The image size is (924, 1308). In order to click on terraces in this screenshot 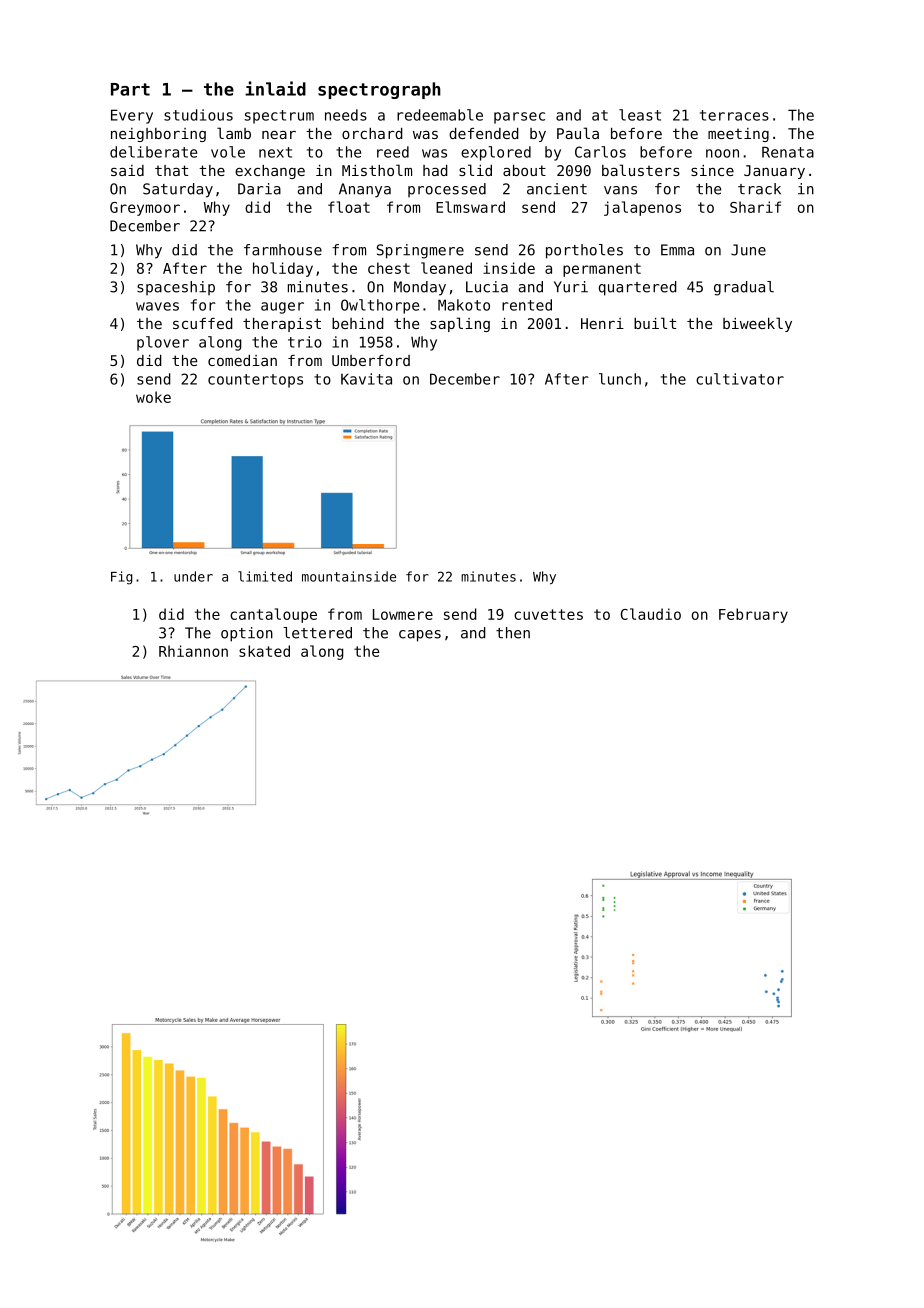, I will do `click(734, 115)`.
